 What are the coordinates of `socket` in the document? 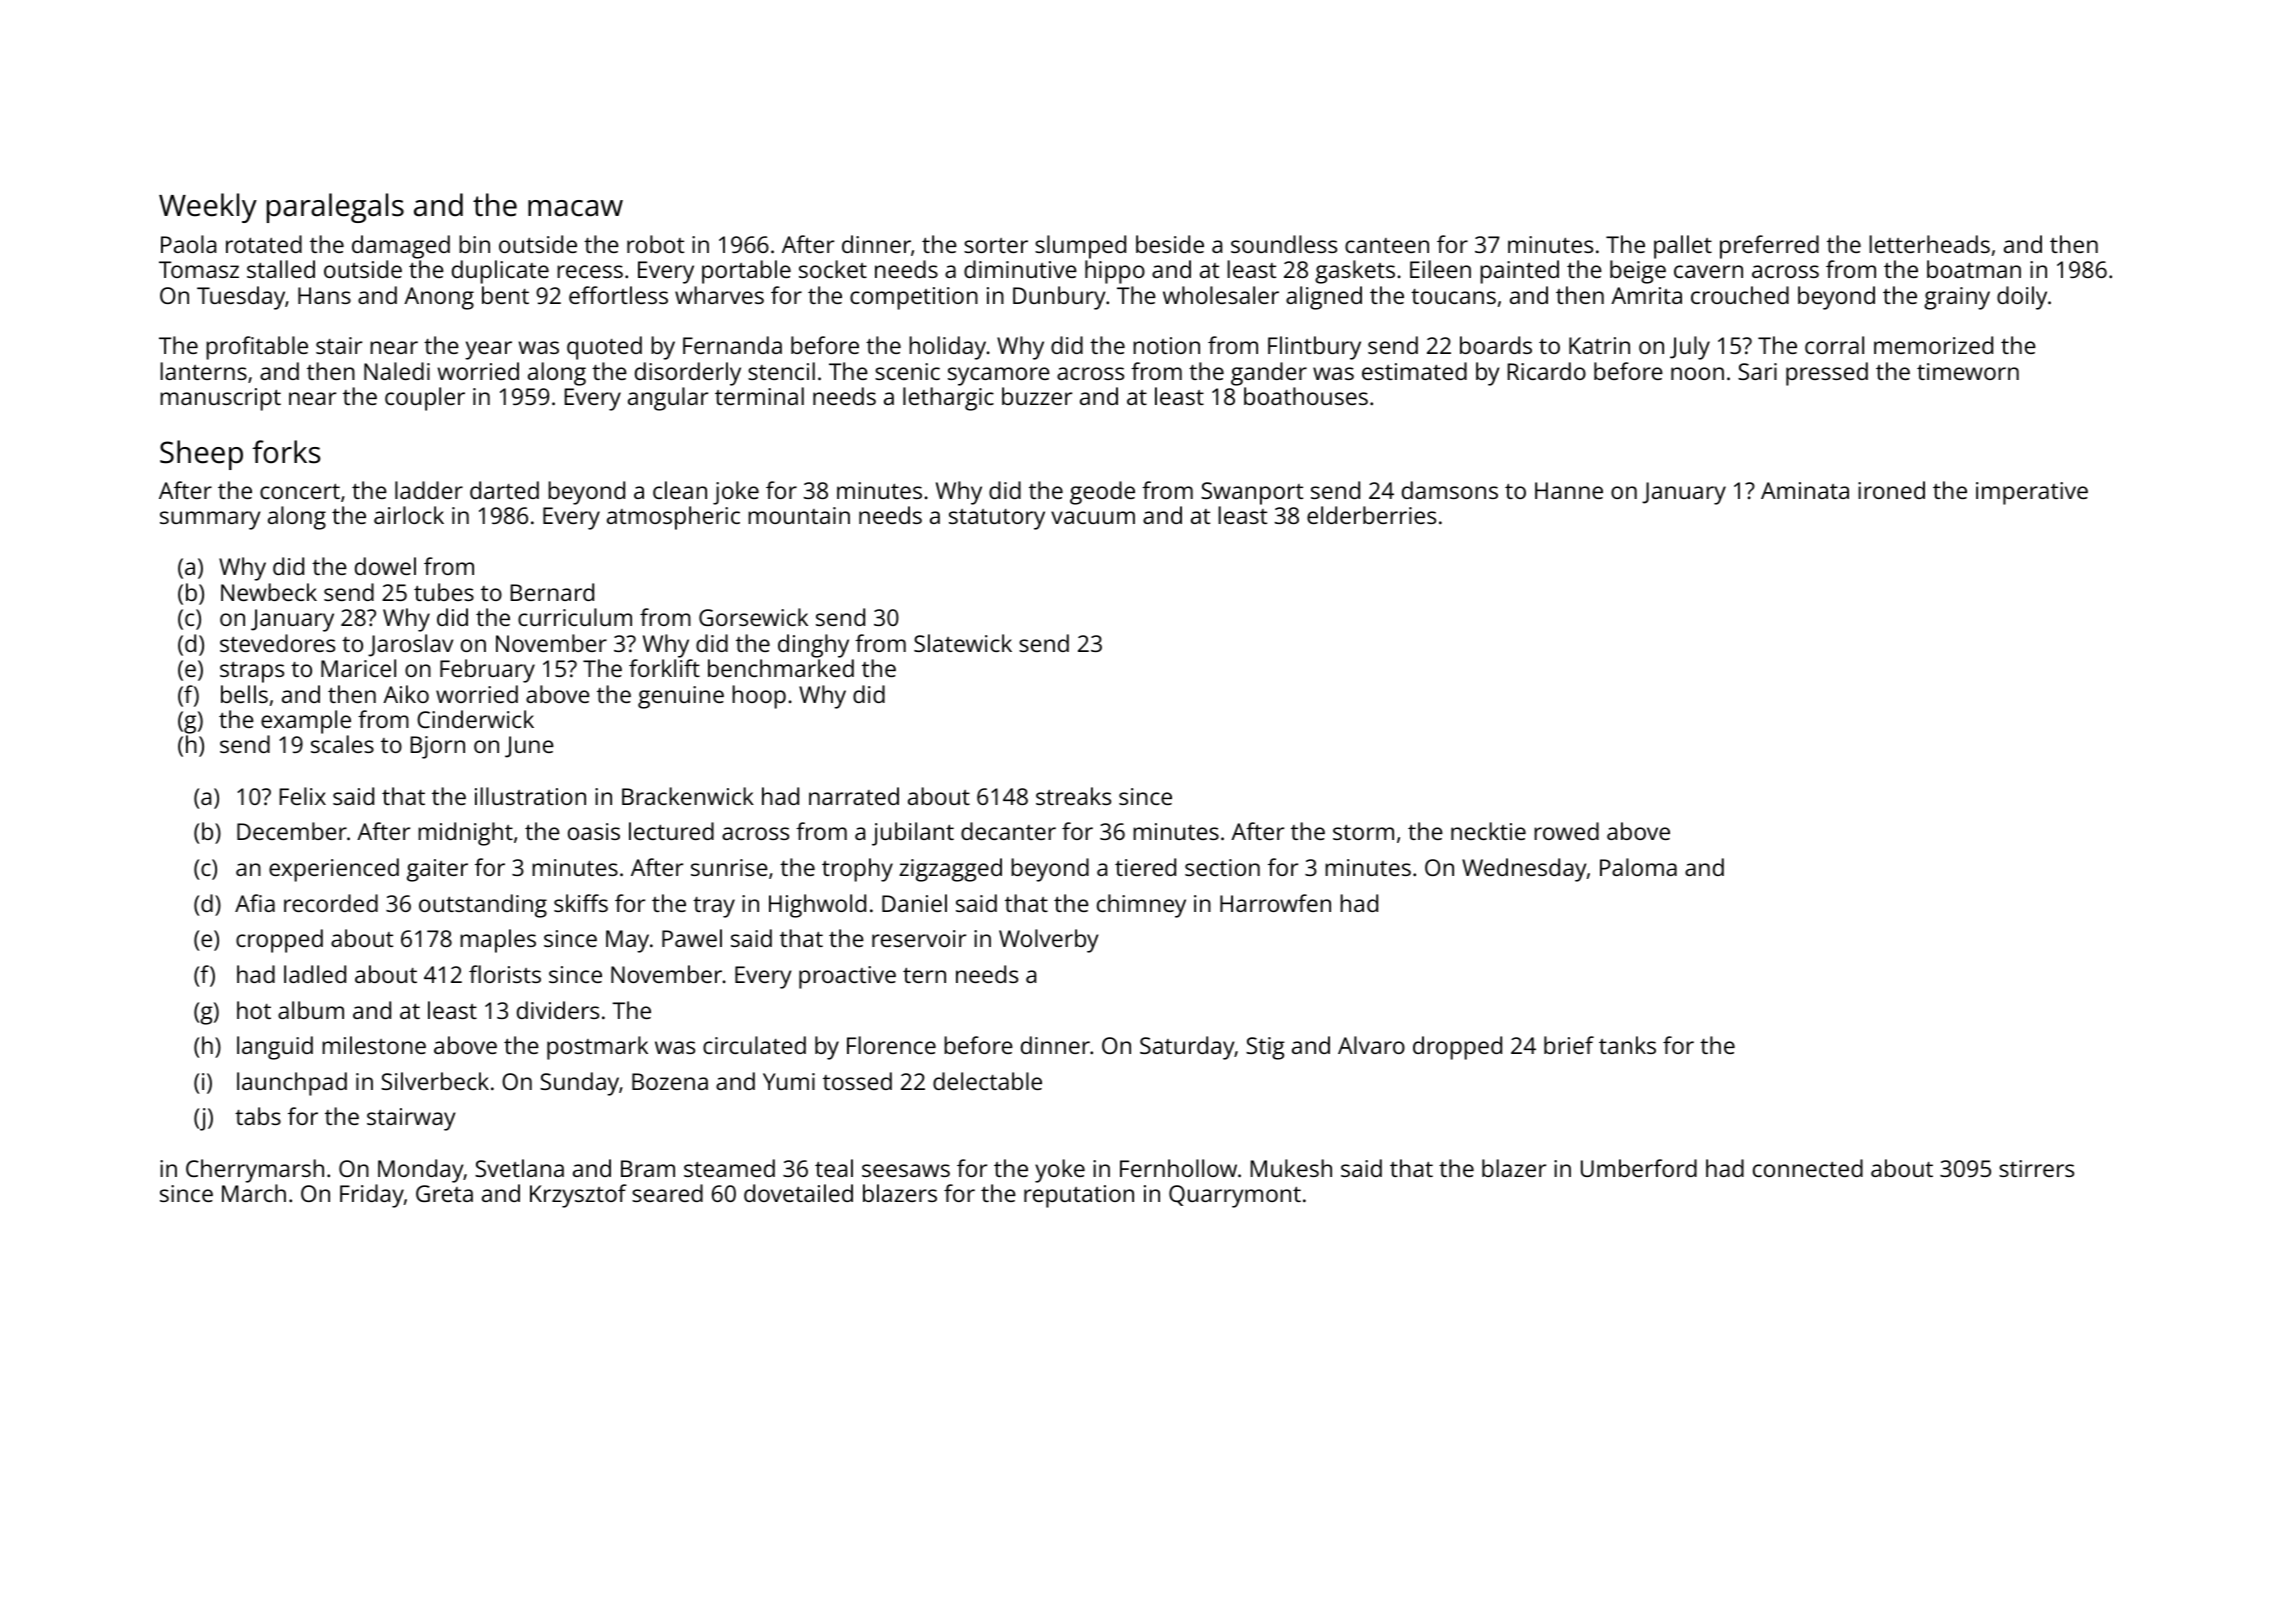 It's located at (833, 269).
